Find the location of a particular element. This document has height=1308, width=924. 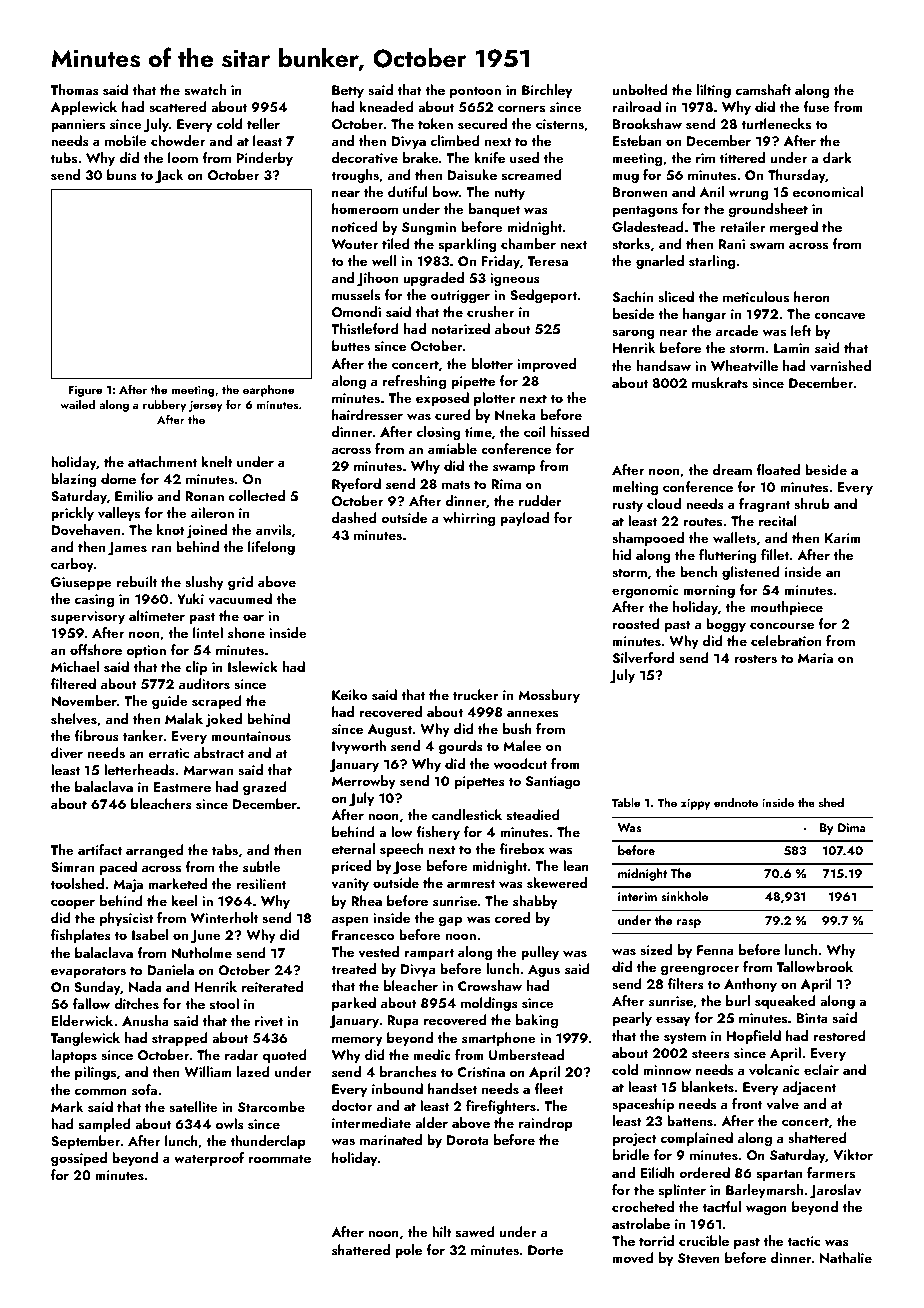

quoted is located at coordinates (285, 1056).
